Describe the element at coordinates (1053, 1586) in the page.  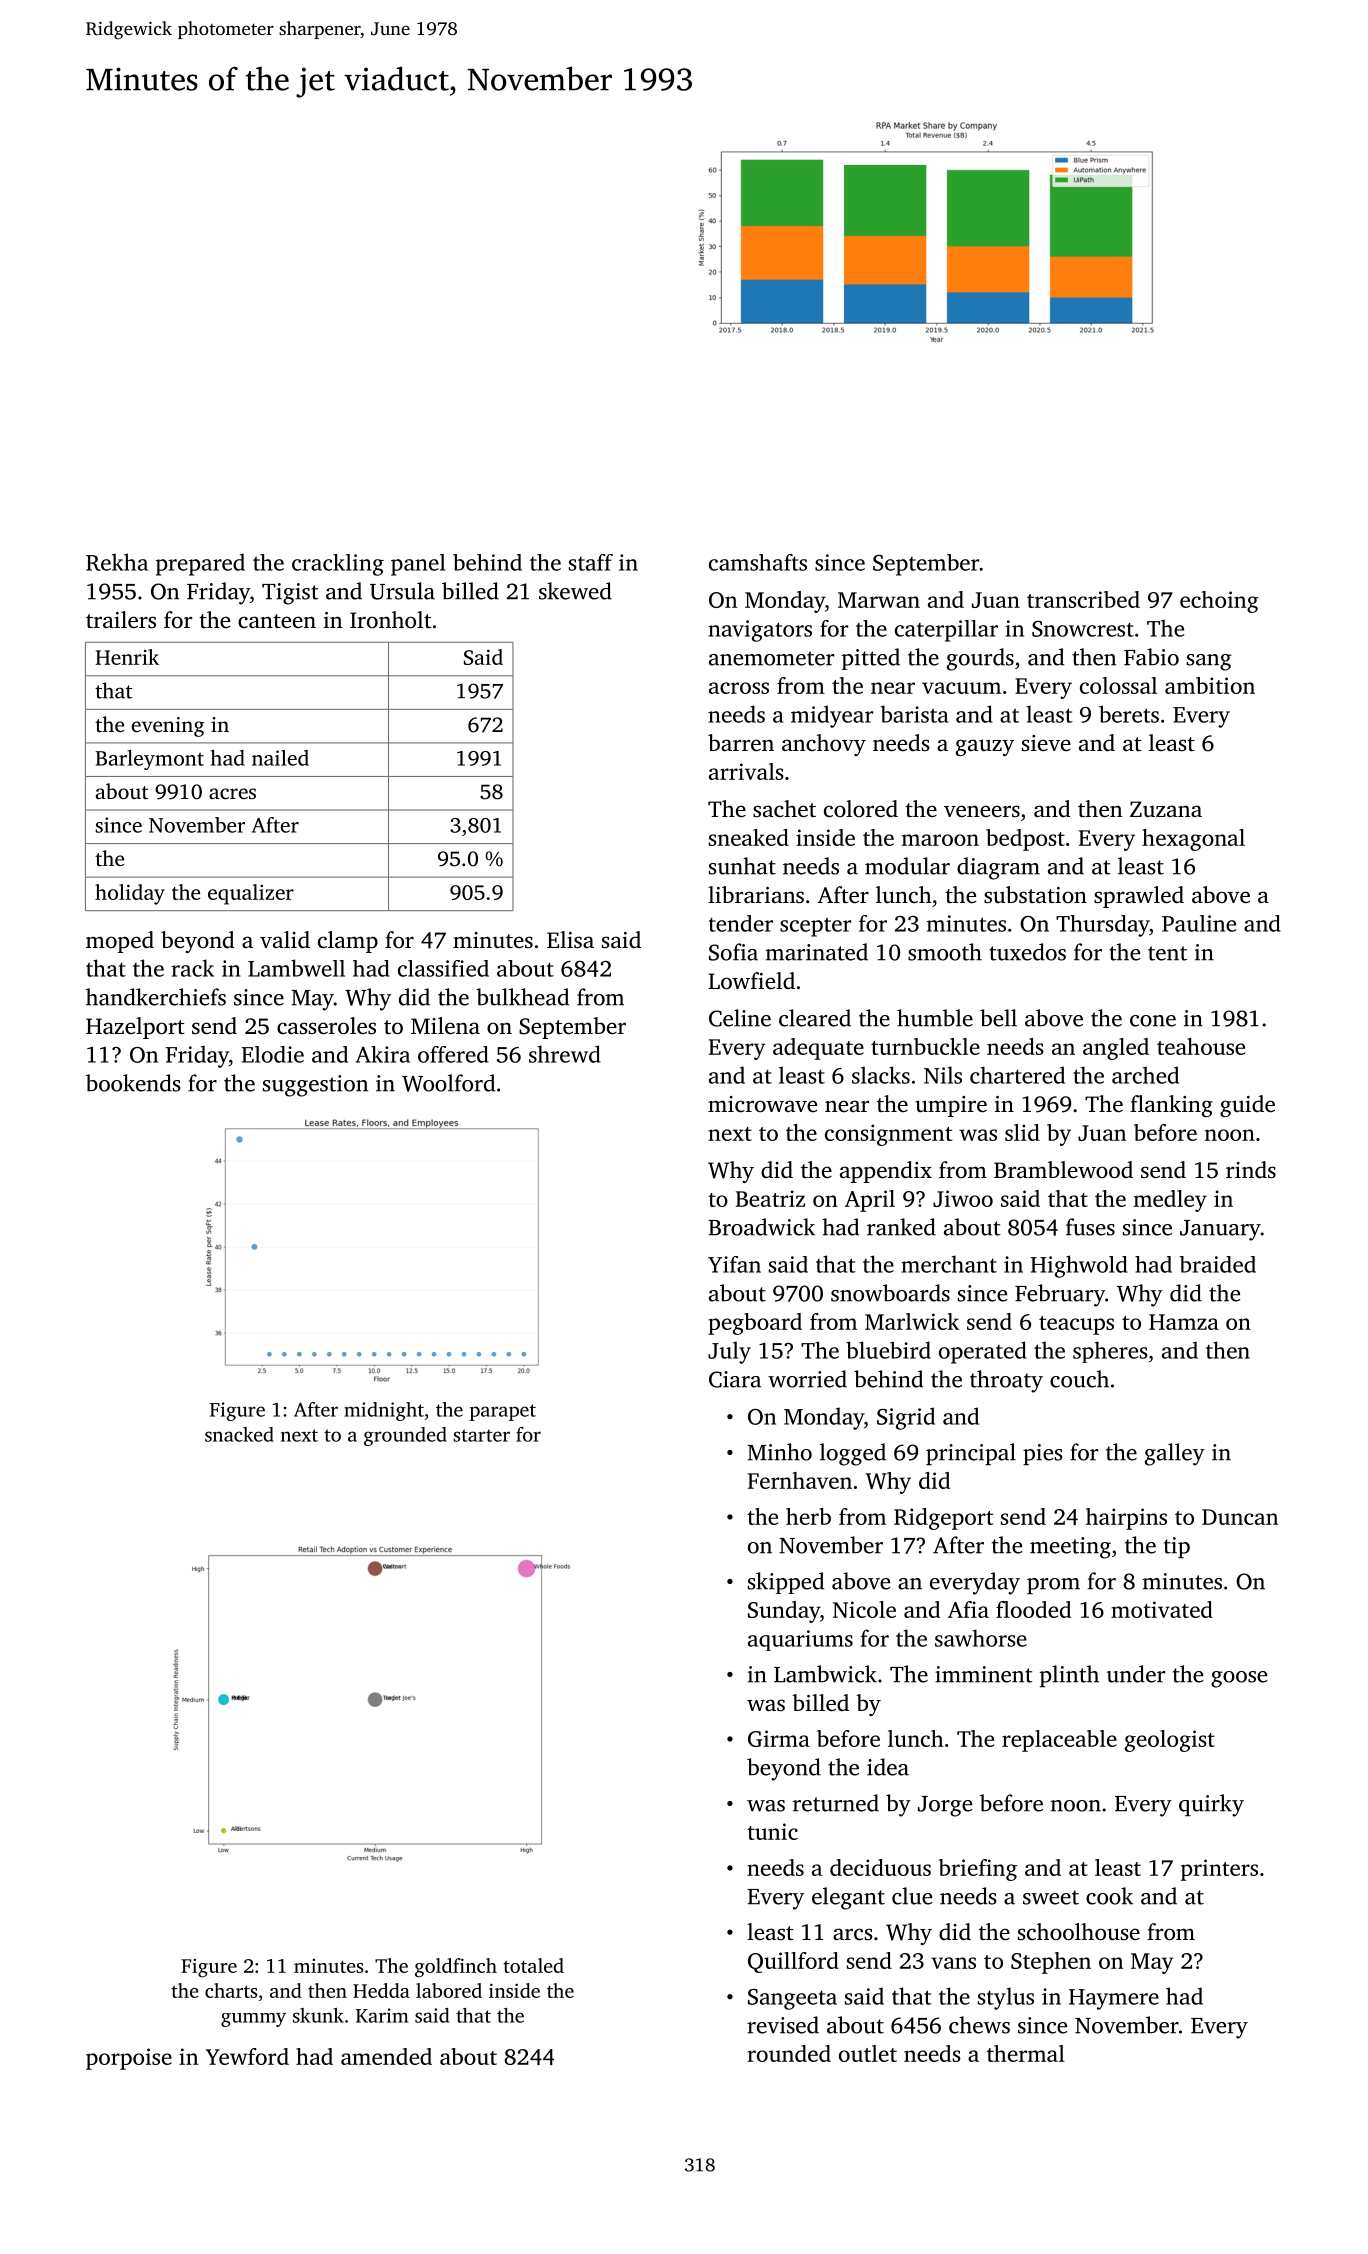
I see `prom` at that location.
